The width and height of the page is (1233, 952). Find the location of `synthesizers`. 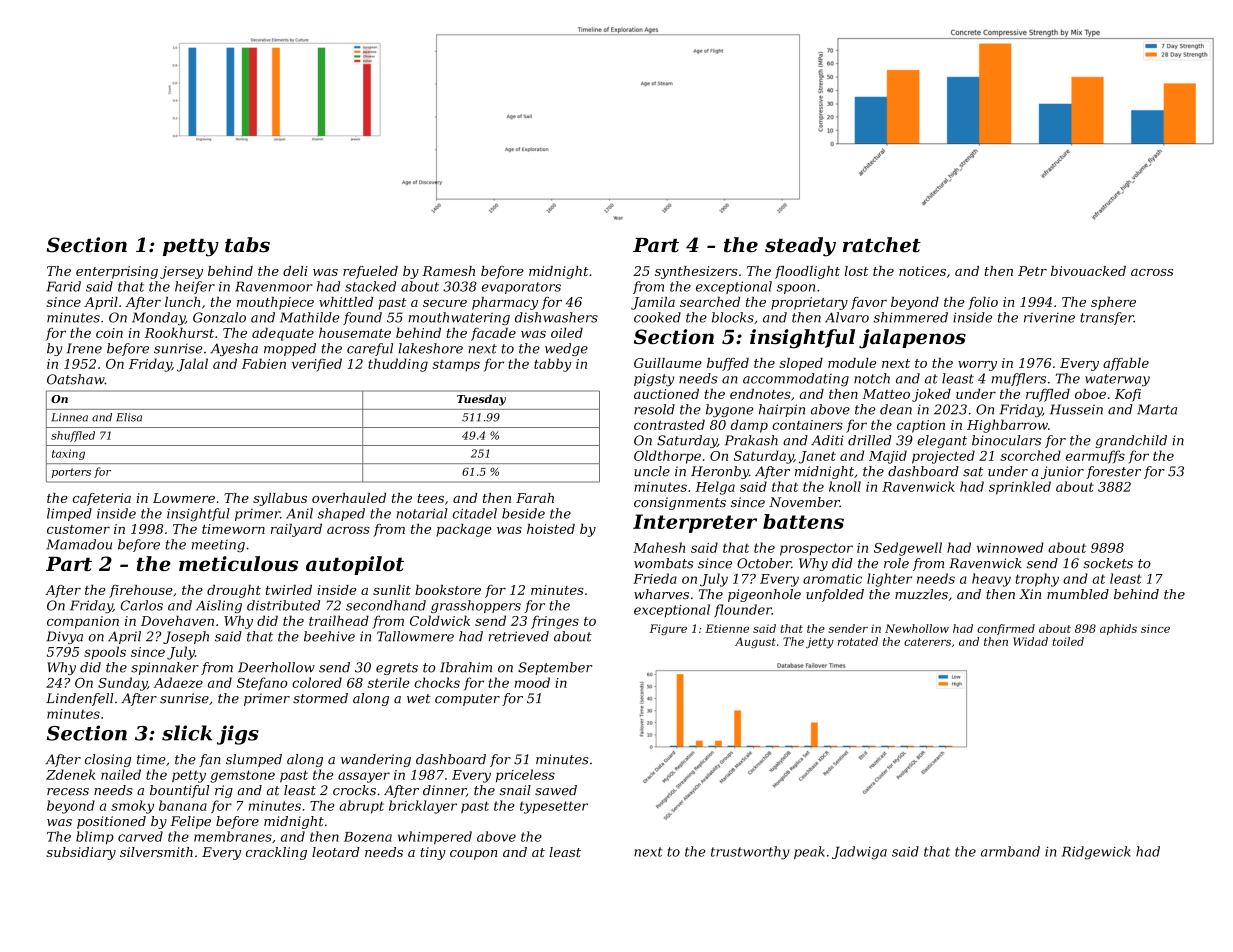

synthesizers is located at coordinates (696, 272).
